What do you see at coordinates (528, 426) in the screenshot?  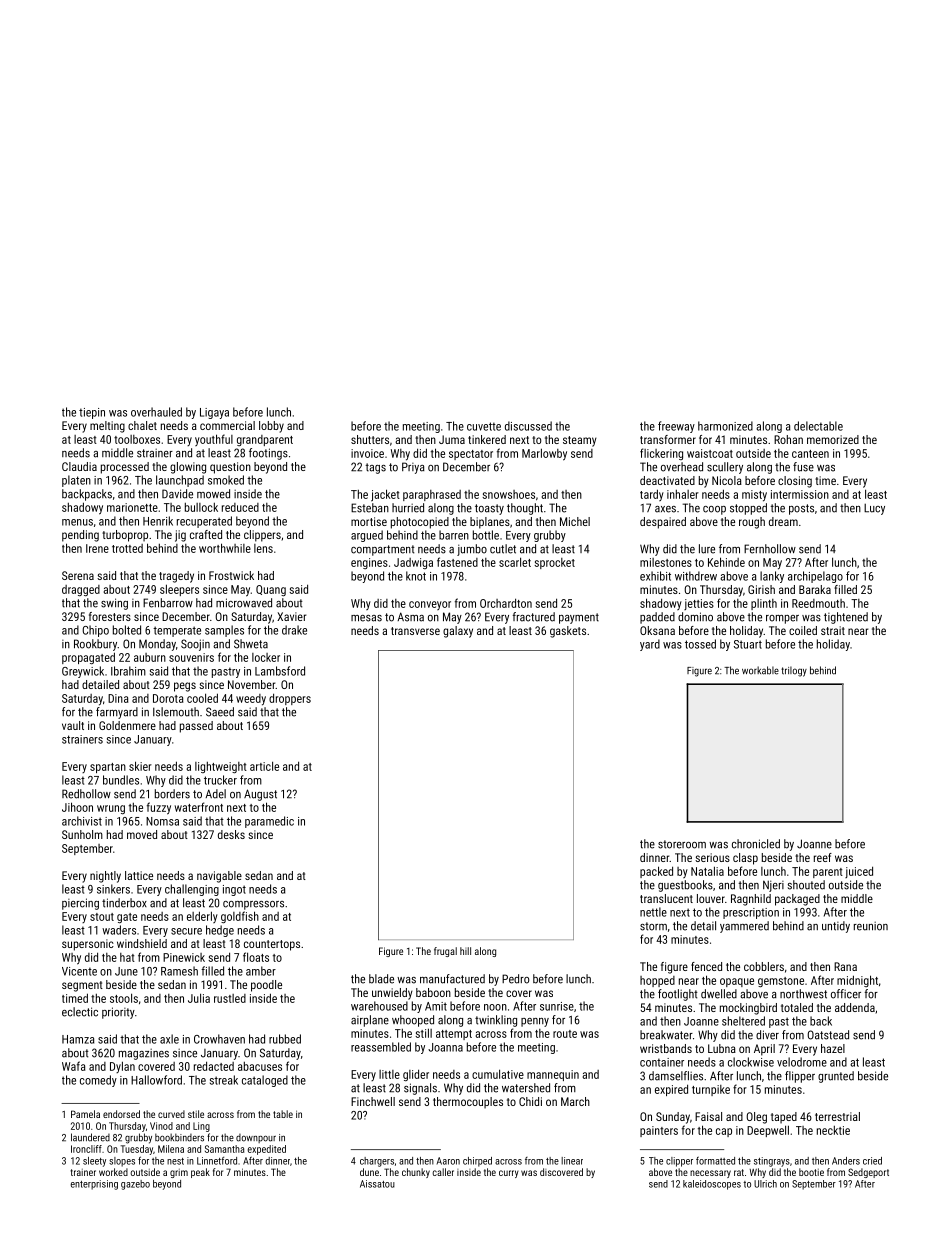 I see `discussed` at bounding box center [528, 426].
